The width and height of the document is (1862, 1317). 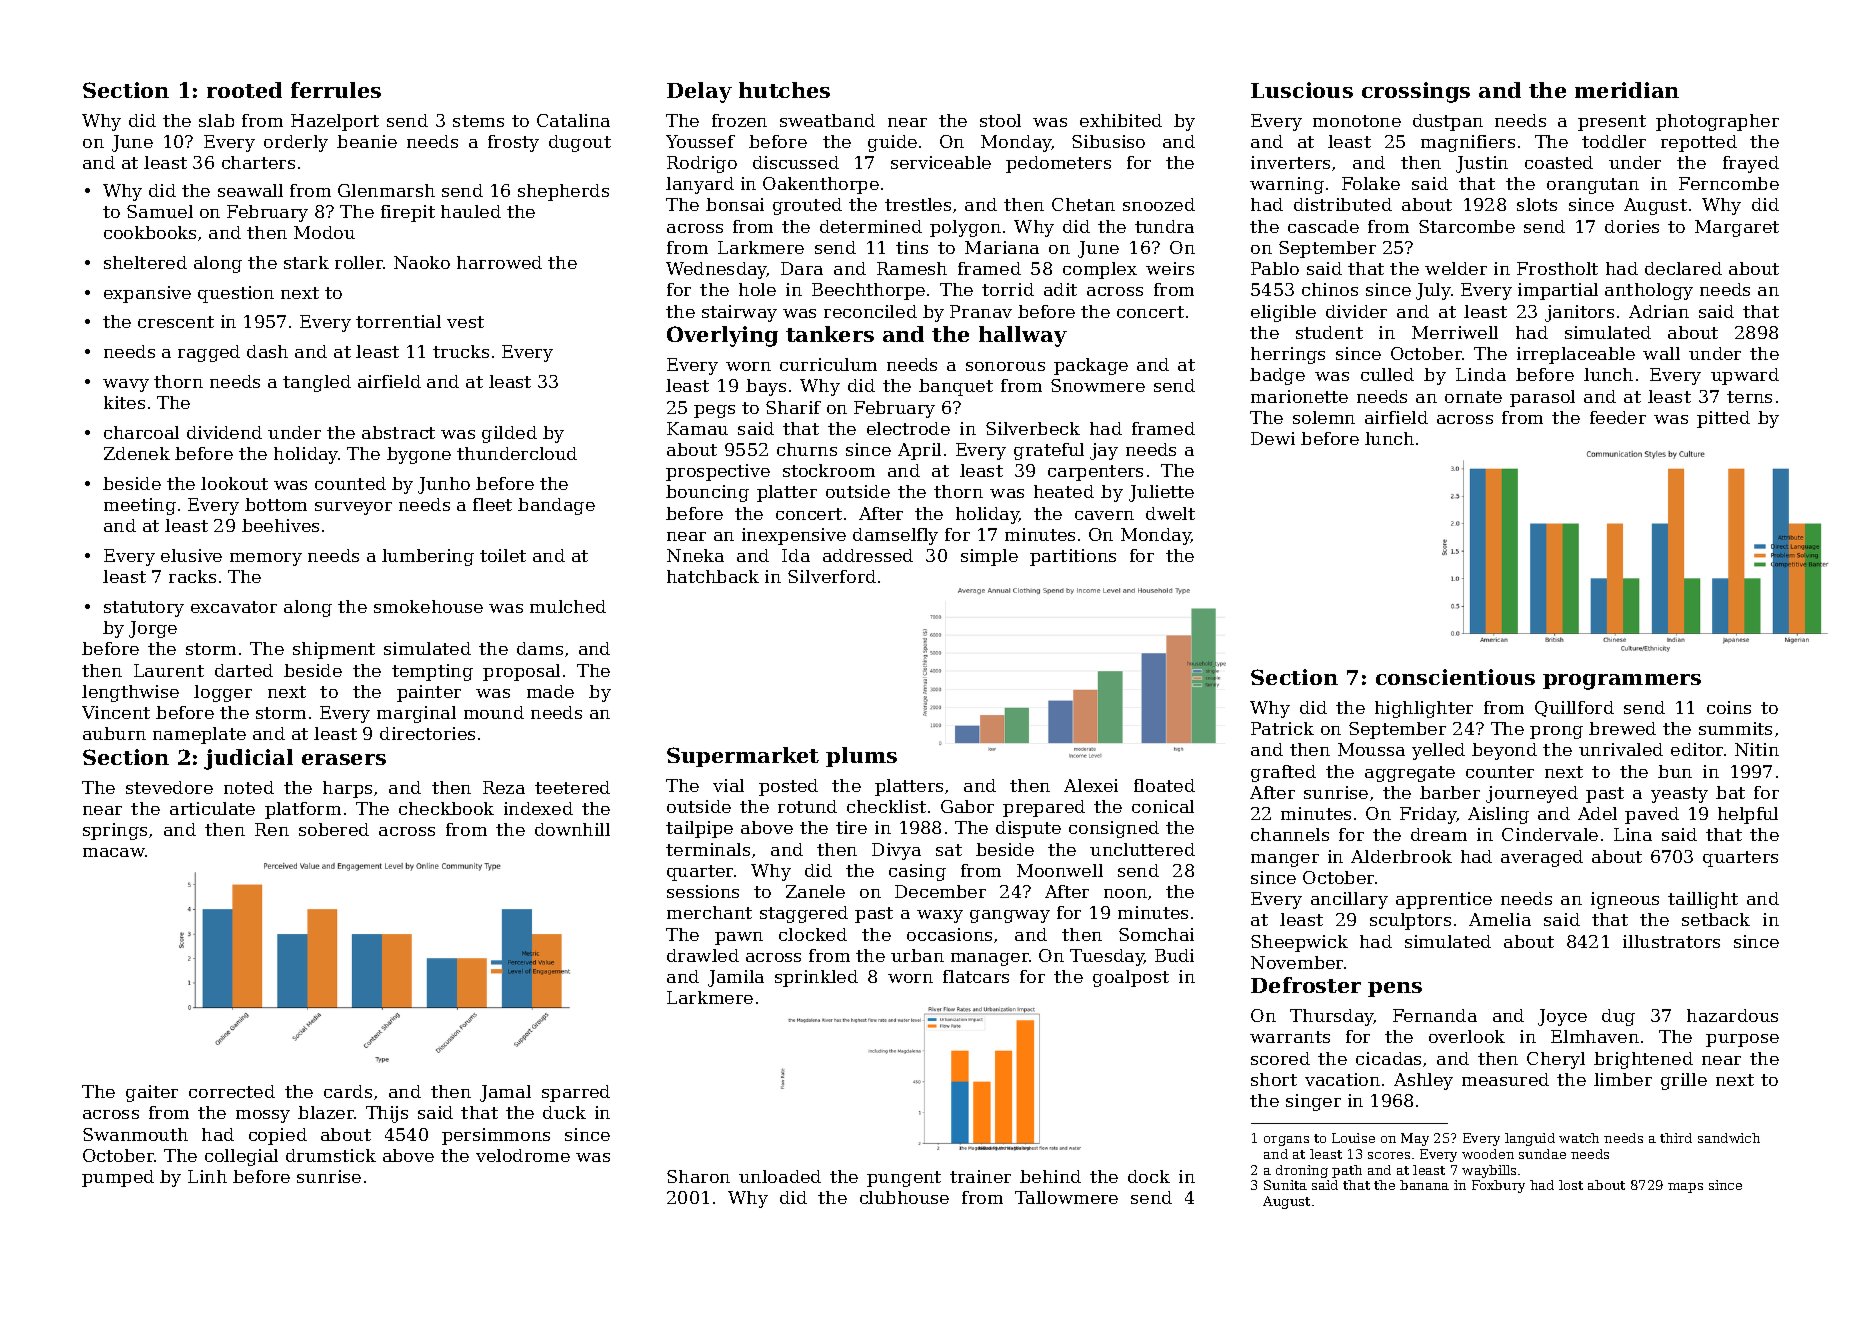 What do you see at coordinates (1717, 122) in the document?
I see `photographer` at bounding box center [1717, 122].
